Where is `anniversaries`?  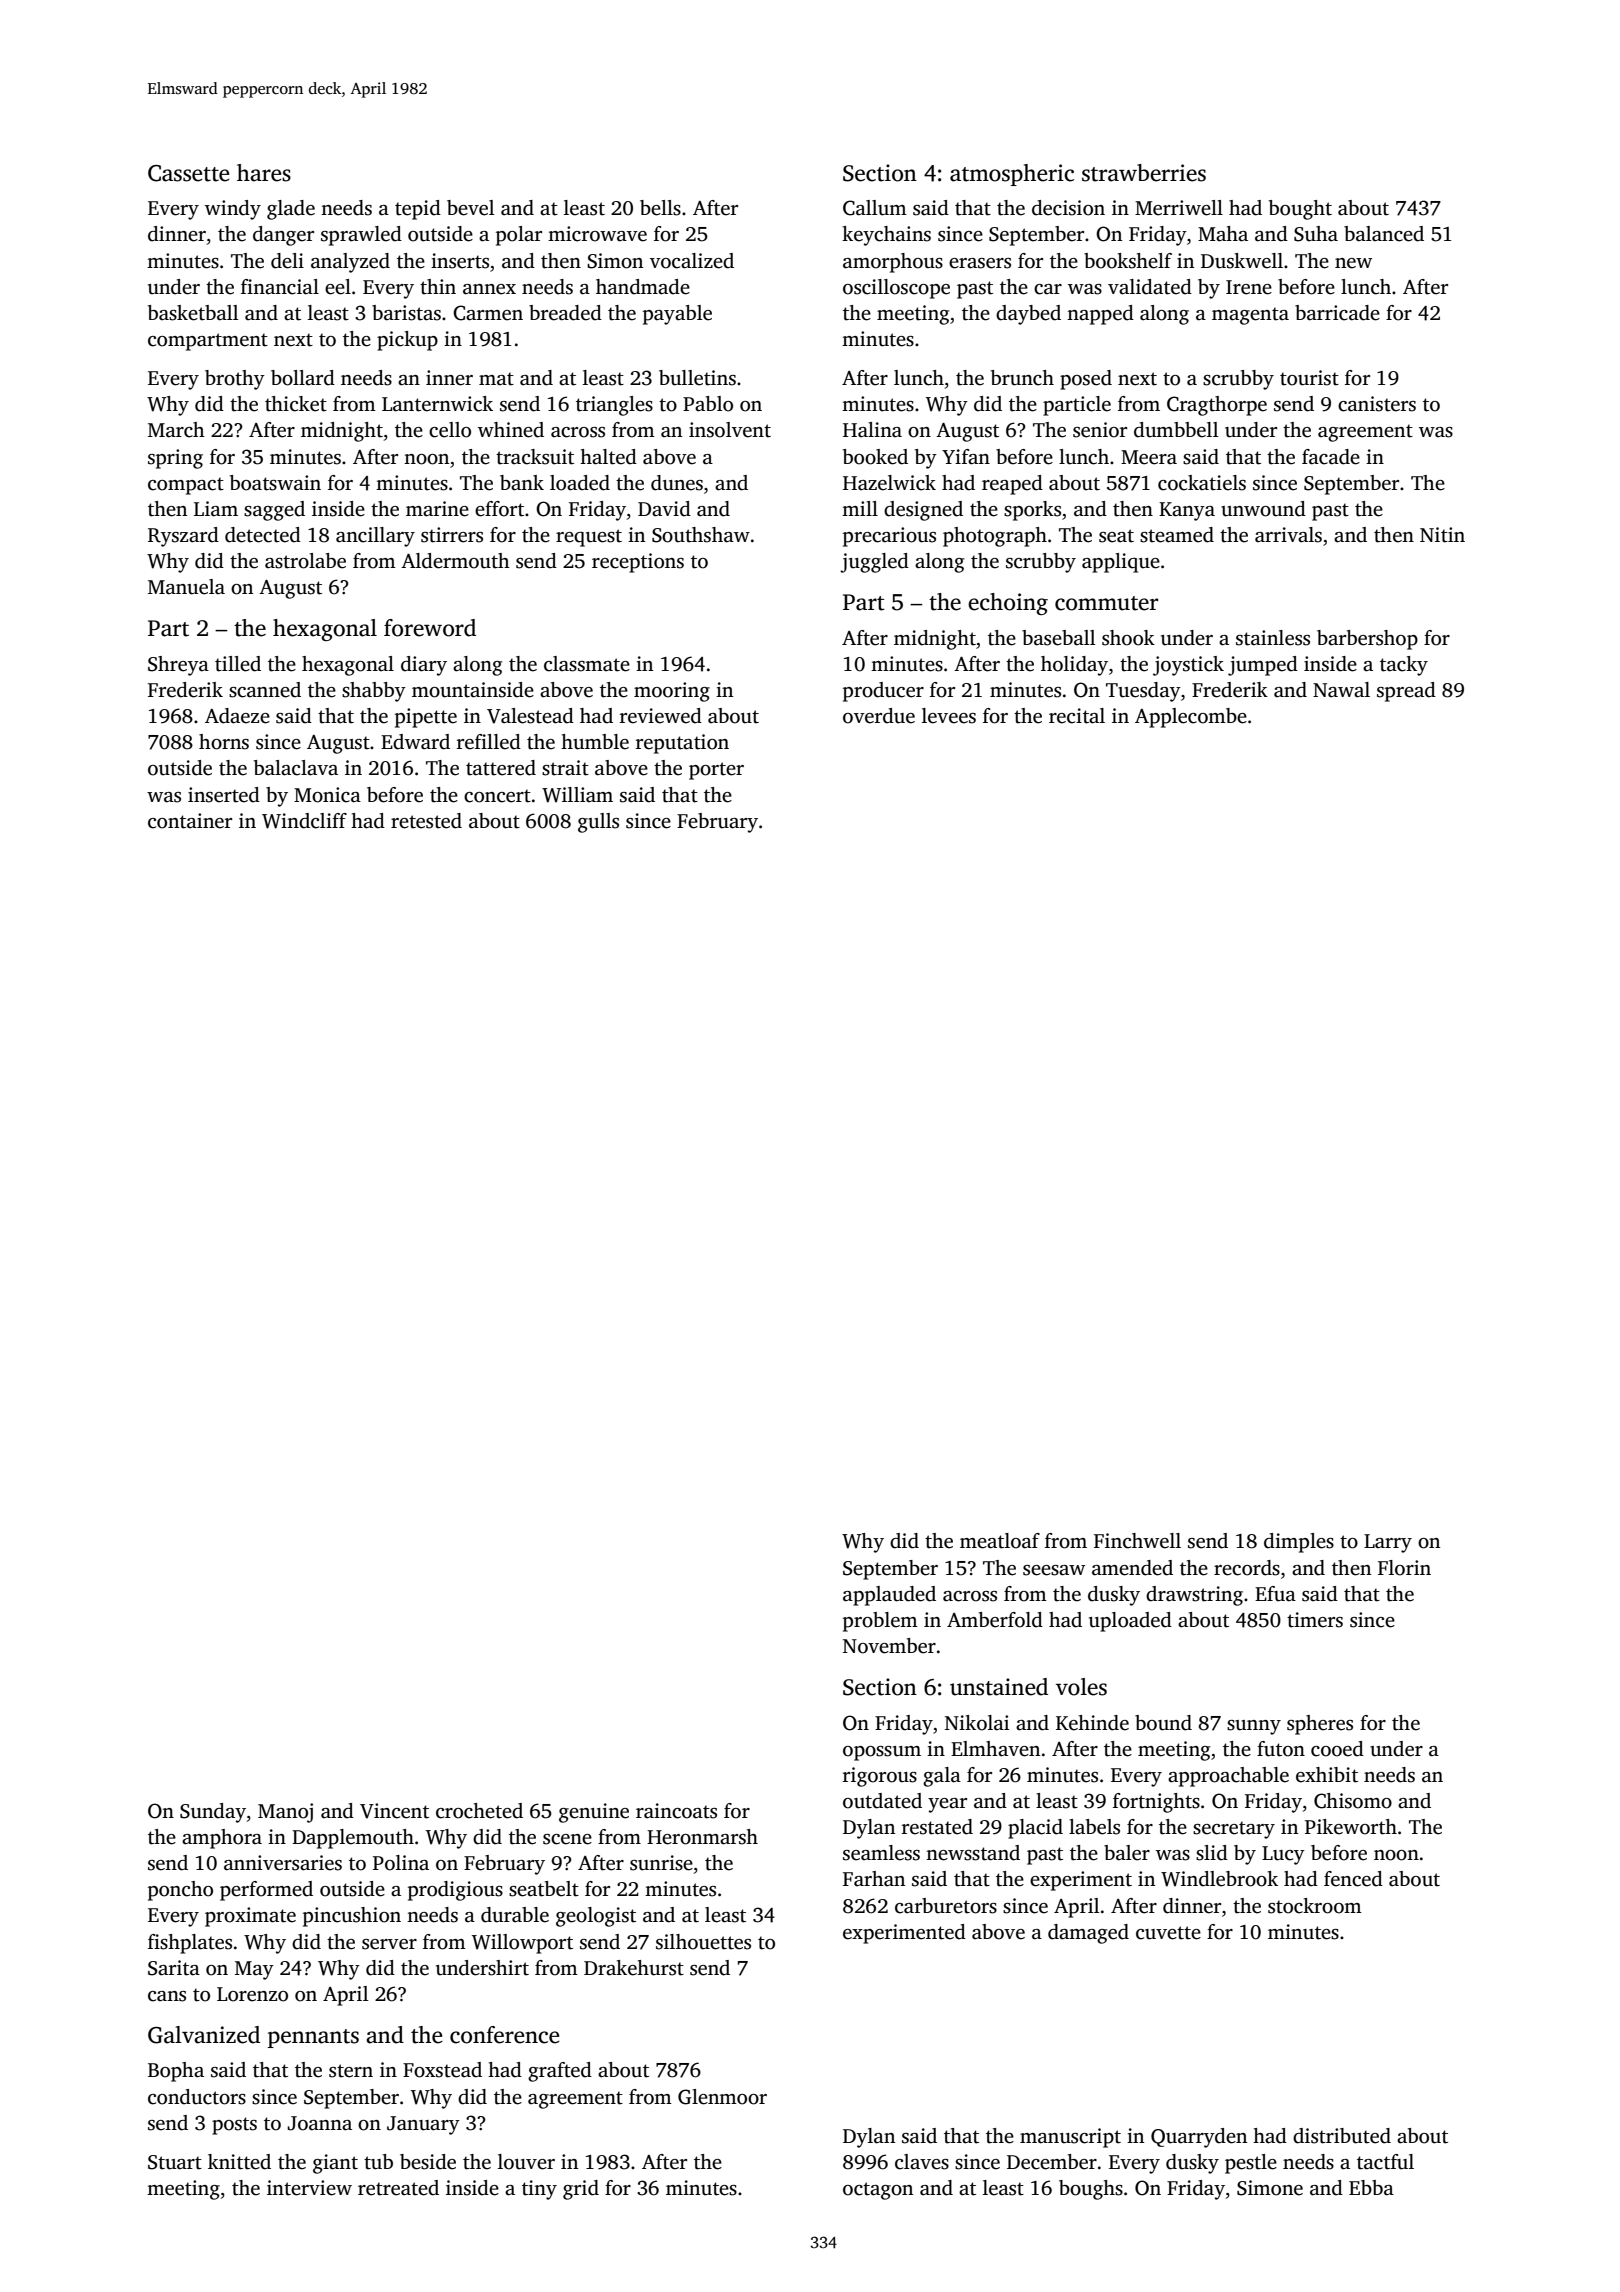
anniversaries is located at coordinates (283, 1863).
